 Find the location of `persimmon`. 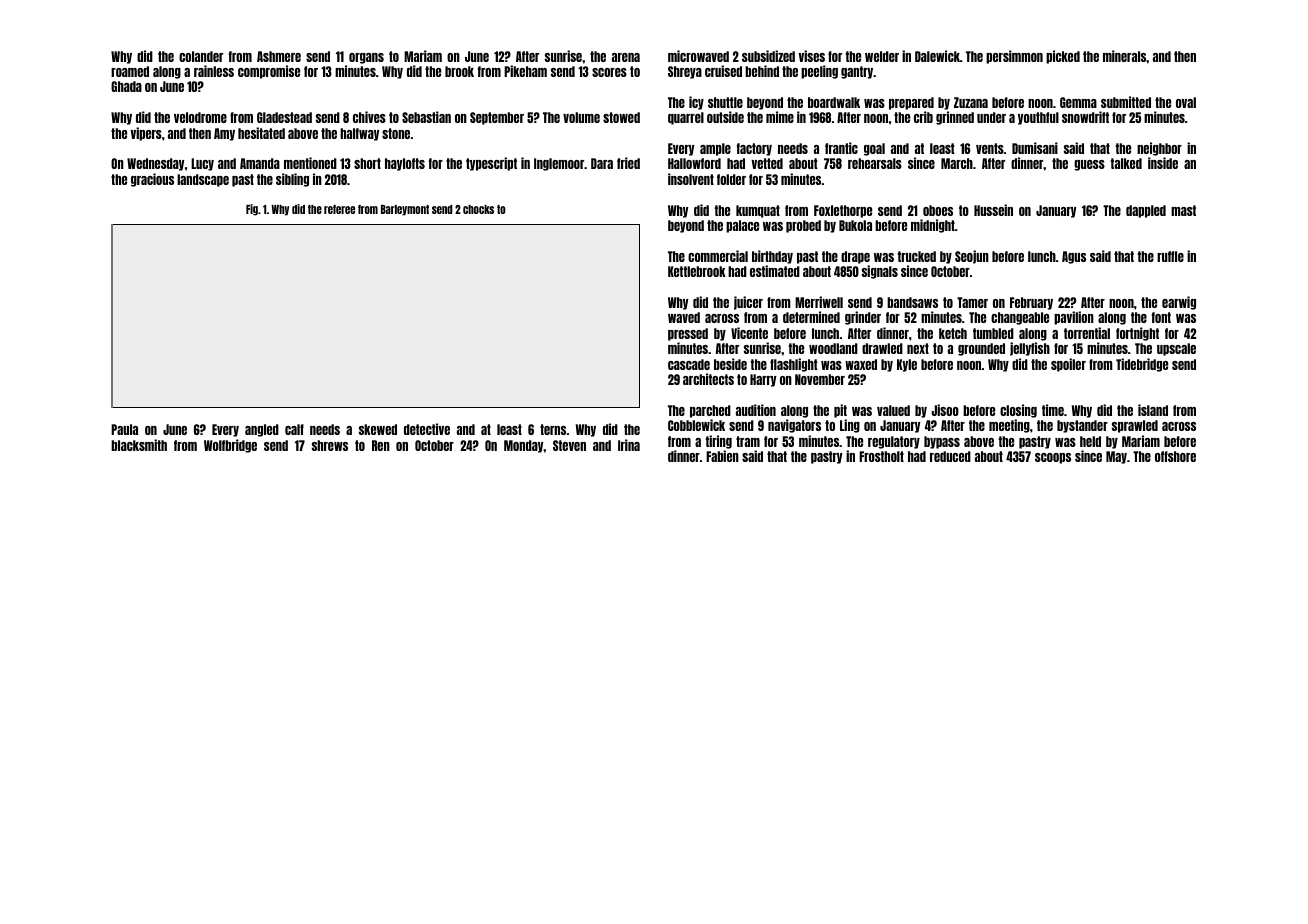

persimmon is located at coordinates (1014, 57).
